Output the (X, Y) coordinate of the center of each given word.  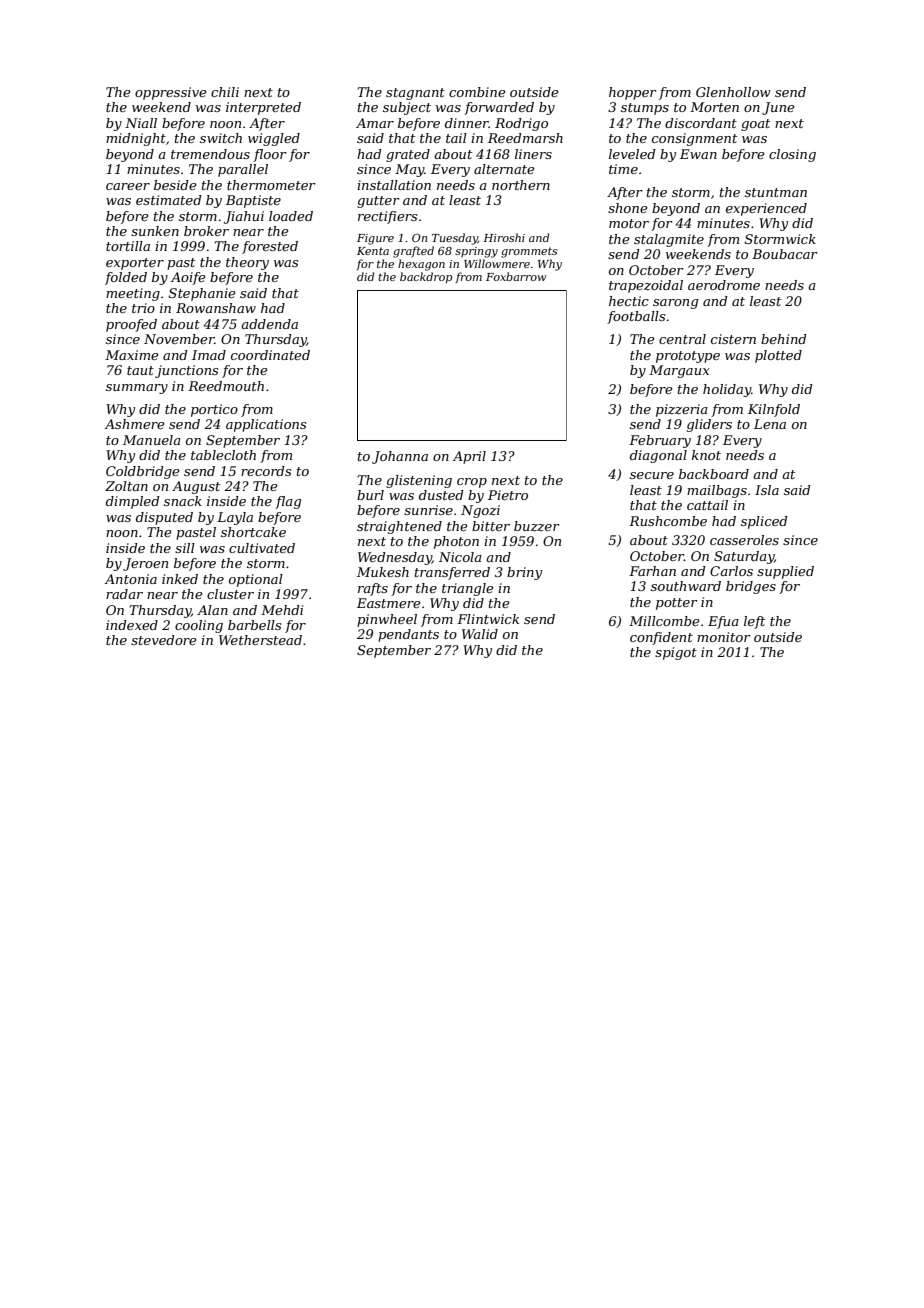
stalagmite (669, 240)
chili (225, 92)
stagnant (415, 94)
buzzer (537, 526)
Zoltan (126, 486)
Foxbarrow (516, 276)
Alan (212, 610)
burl (370, 495)
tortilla (128, 246)
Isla (767, 490)
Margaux (679, 371)
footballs (636, 317)
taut (140, 370)
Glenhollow (733, 92)
